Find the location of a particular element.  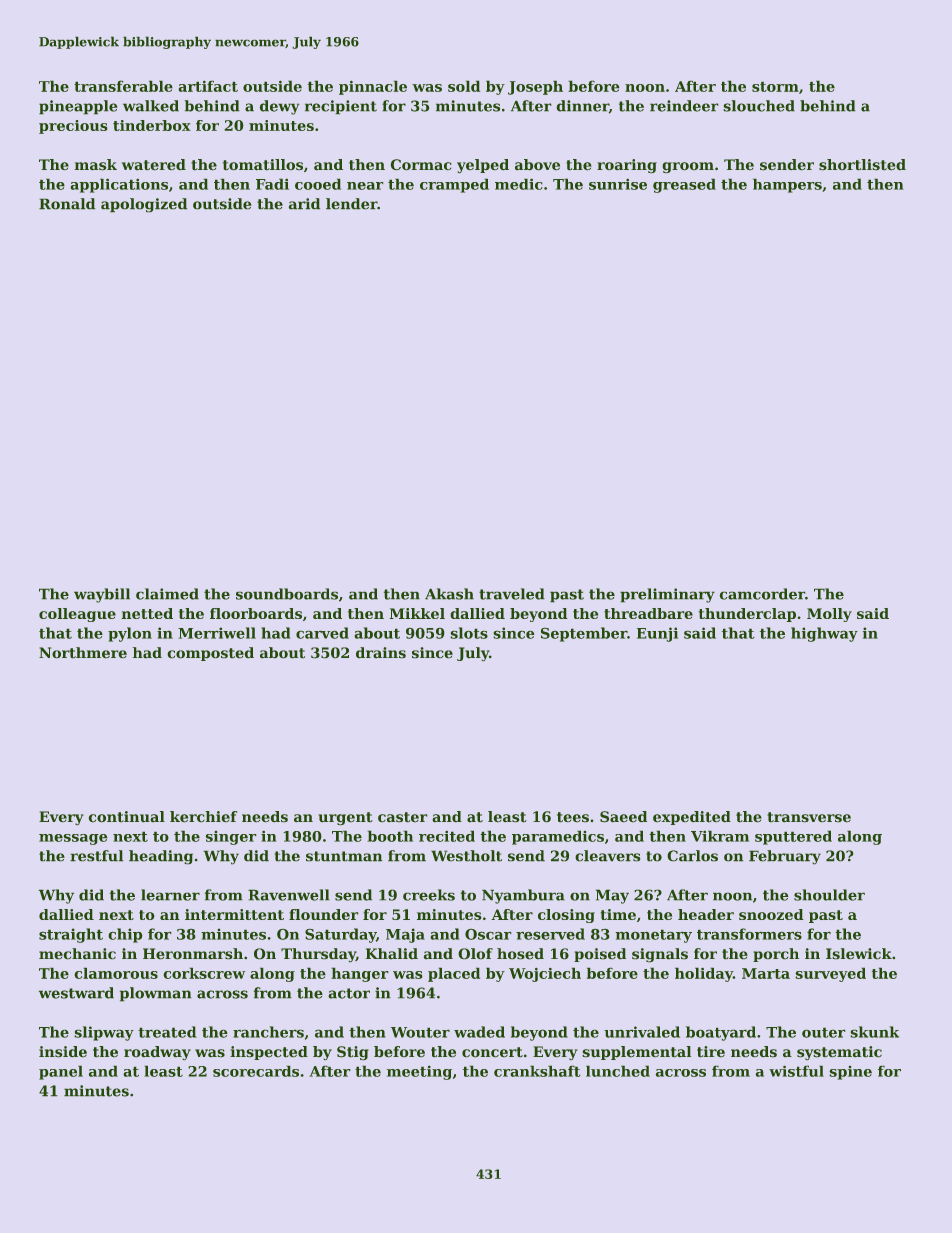

transverse is located at coordinates (809, 817).
